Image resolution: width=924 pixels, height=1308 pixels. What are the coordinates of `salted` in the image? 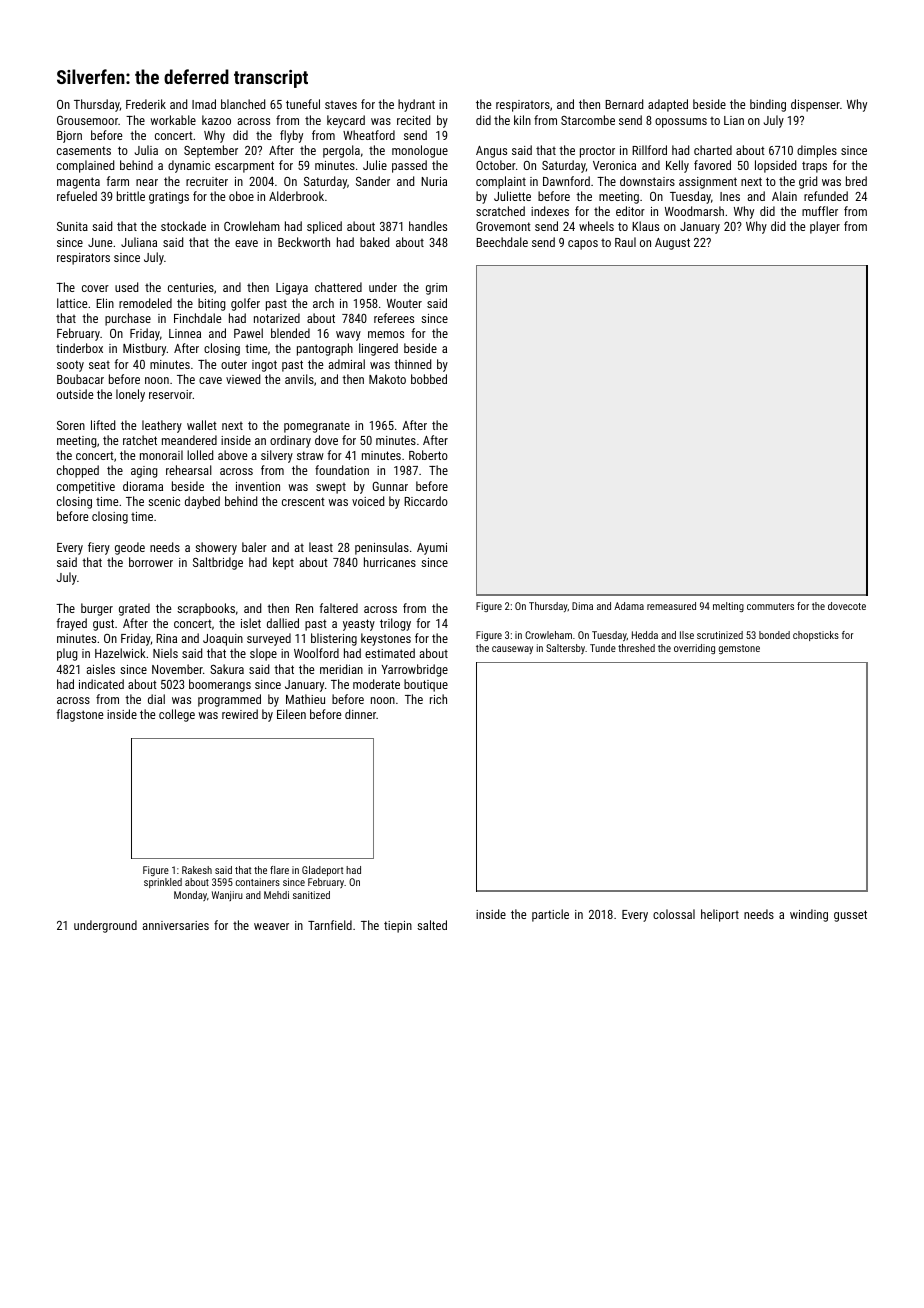 It's located at (432, 925).
